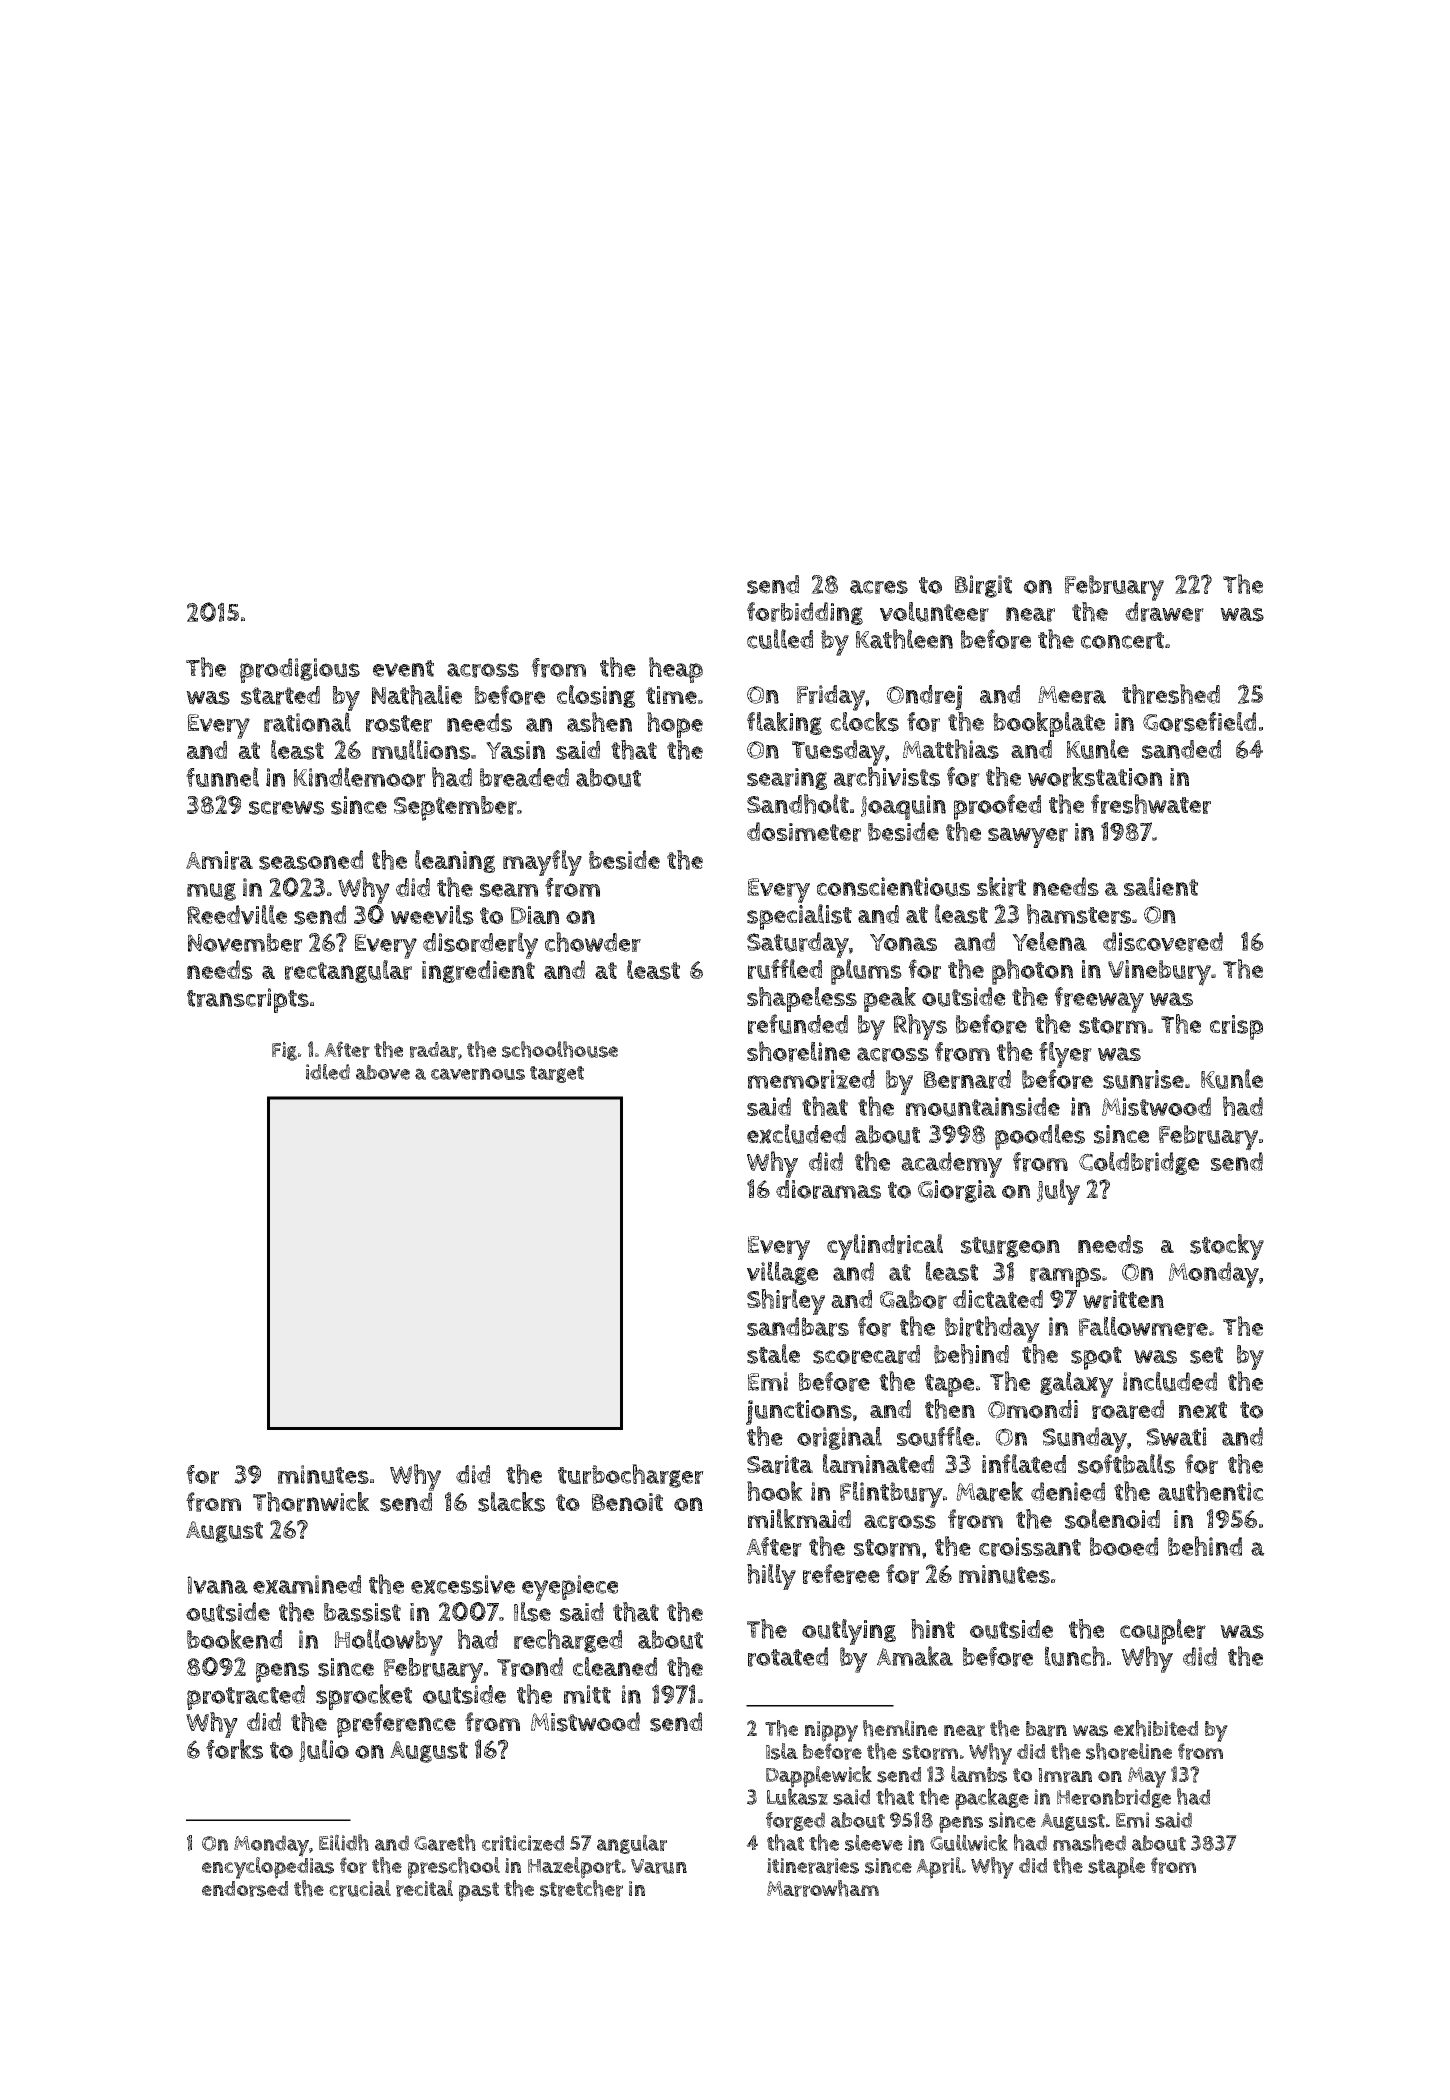 The width and height of the screenshot is (1450, 2100). Describe the element at coordinates (1116, 1868) in the screenshot. I see `staple` at that location.
